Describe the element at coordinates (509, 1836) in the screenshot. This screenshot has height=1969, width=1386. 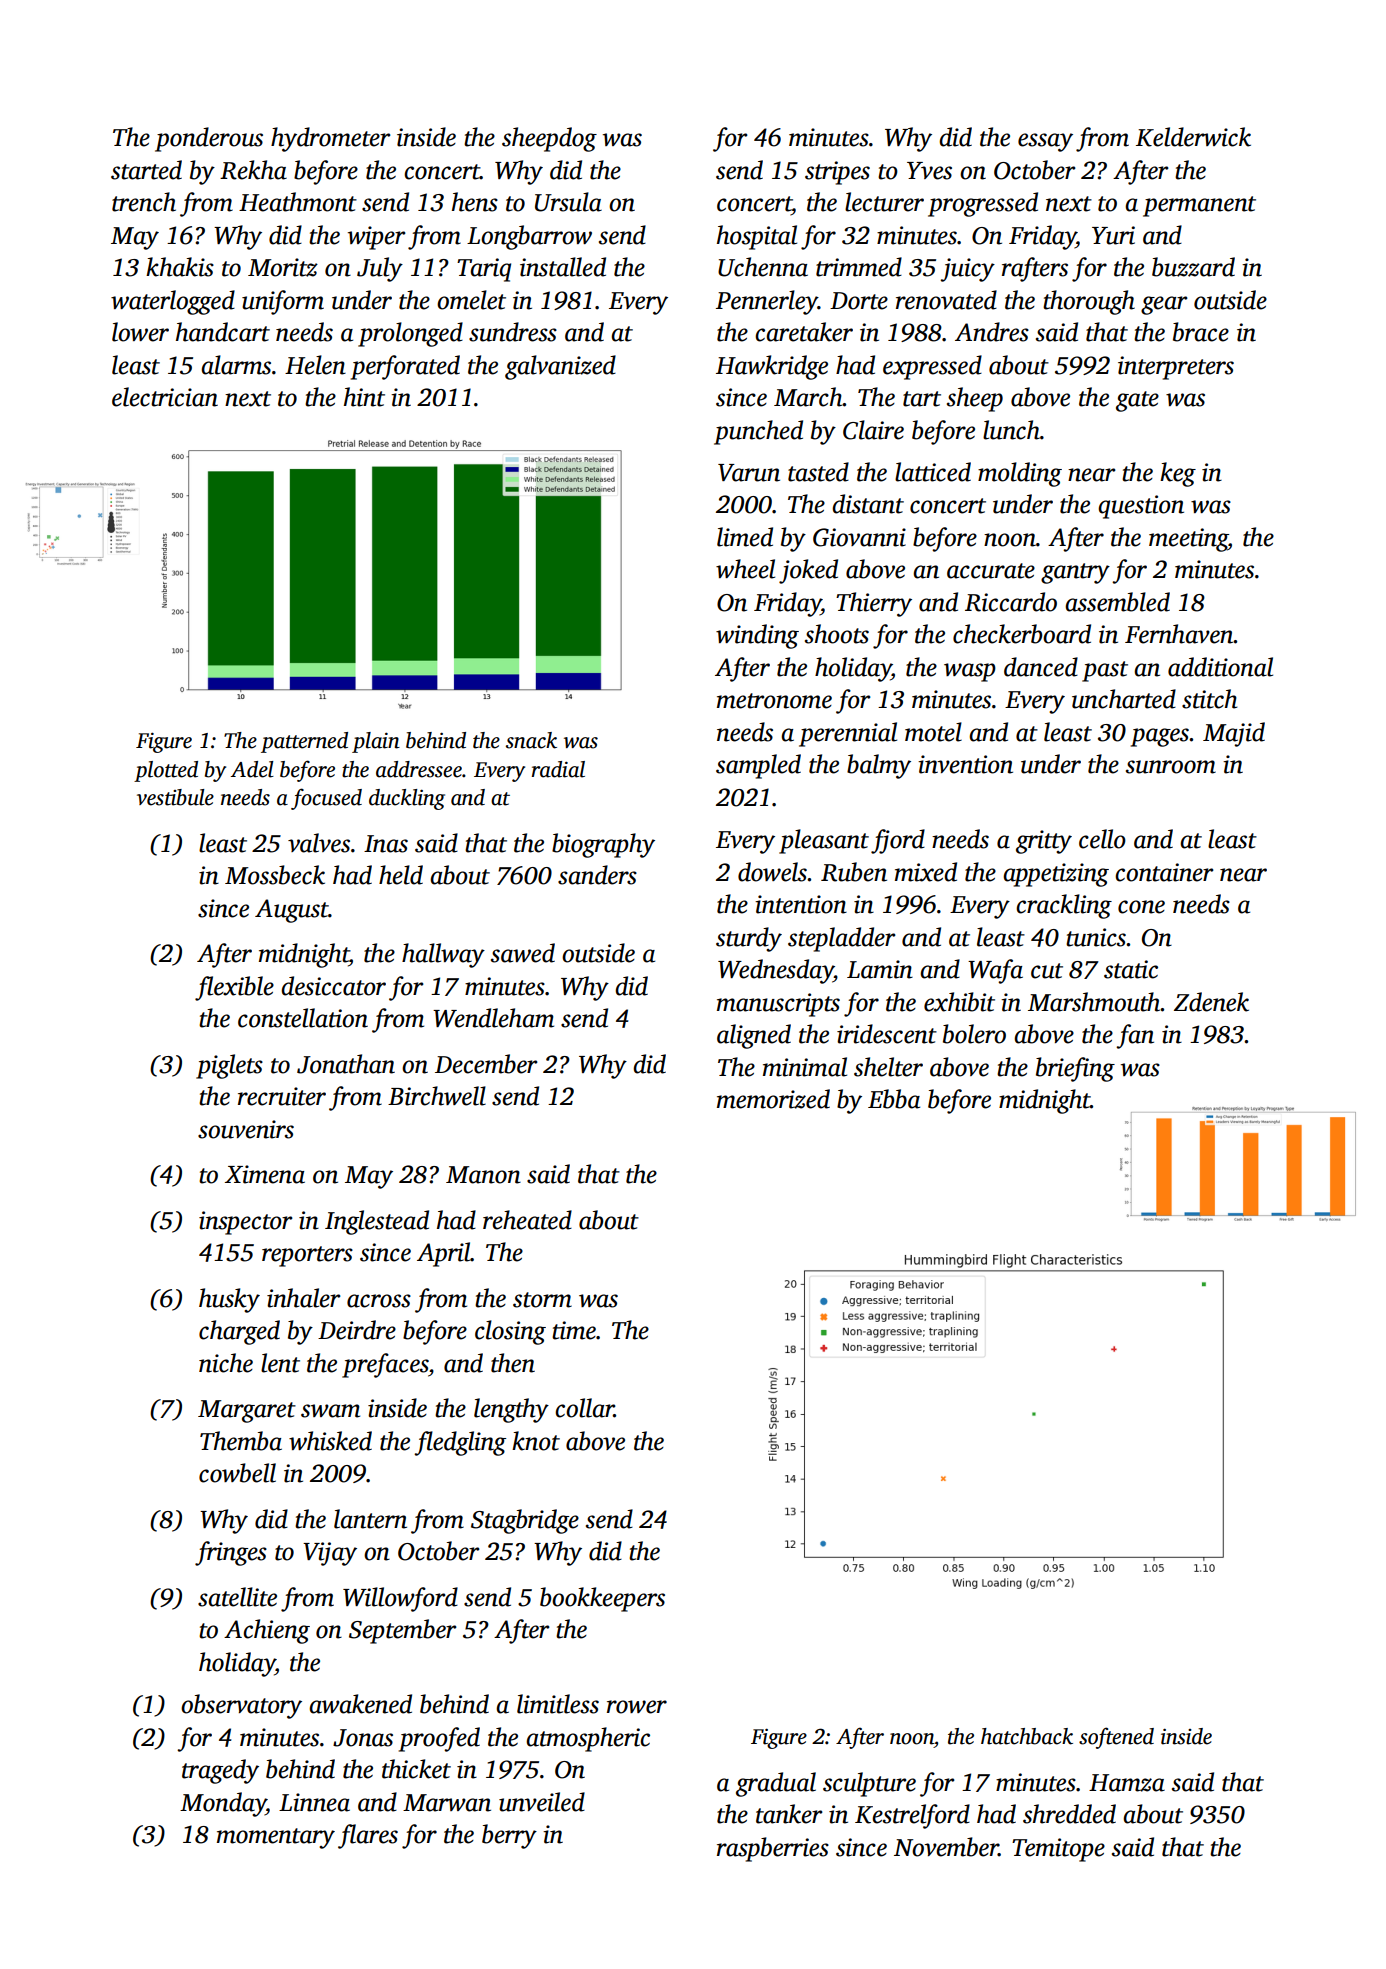
I see `berry` at that location.
